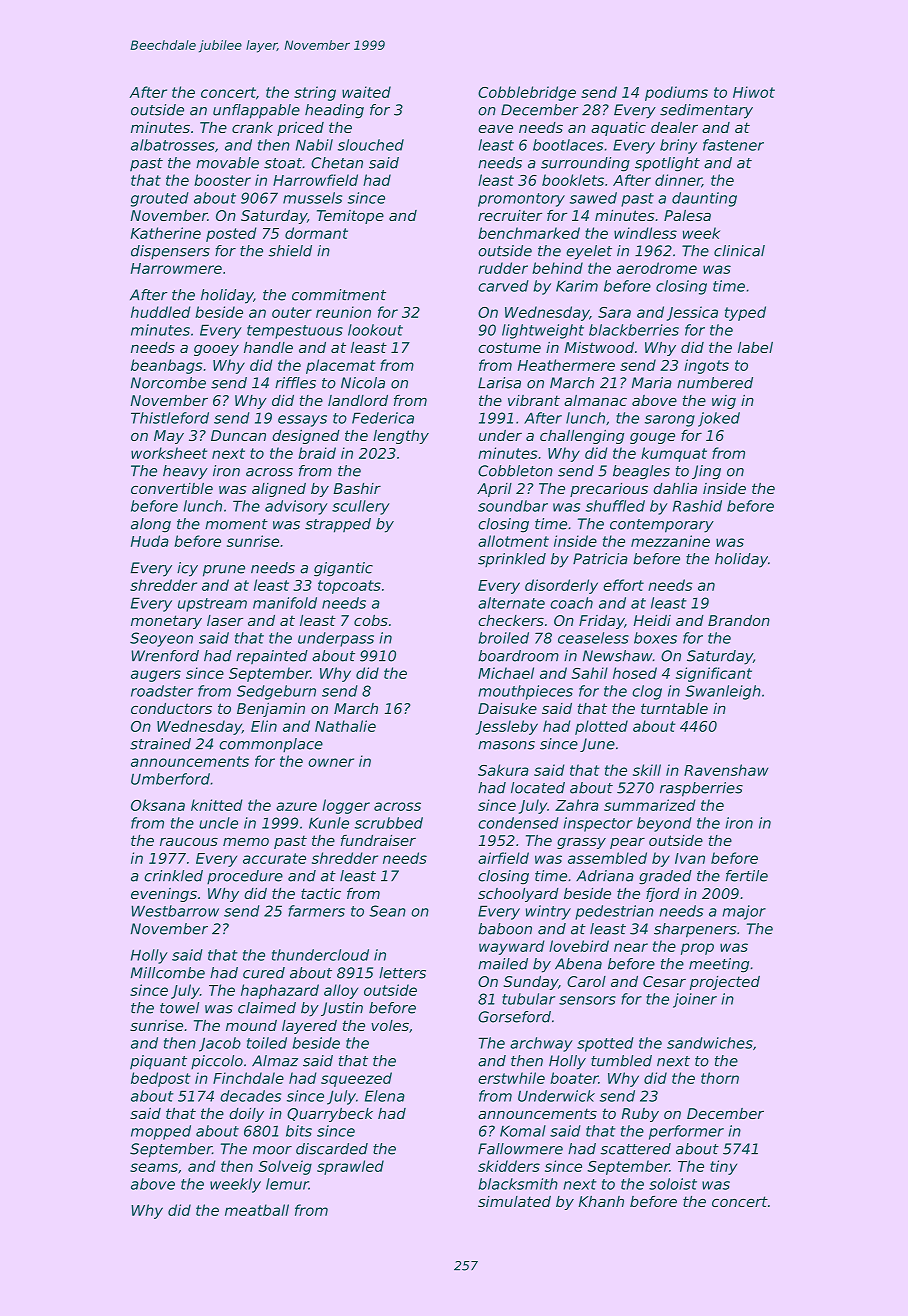 The height and width of the image is (1316, 908). Describe the element at coordinates (162, 691) in the image. I see `roadster` at that location.
